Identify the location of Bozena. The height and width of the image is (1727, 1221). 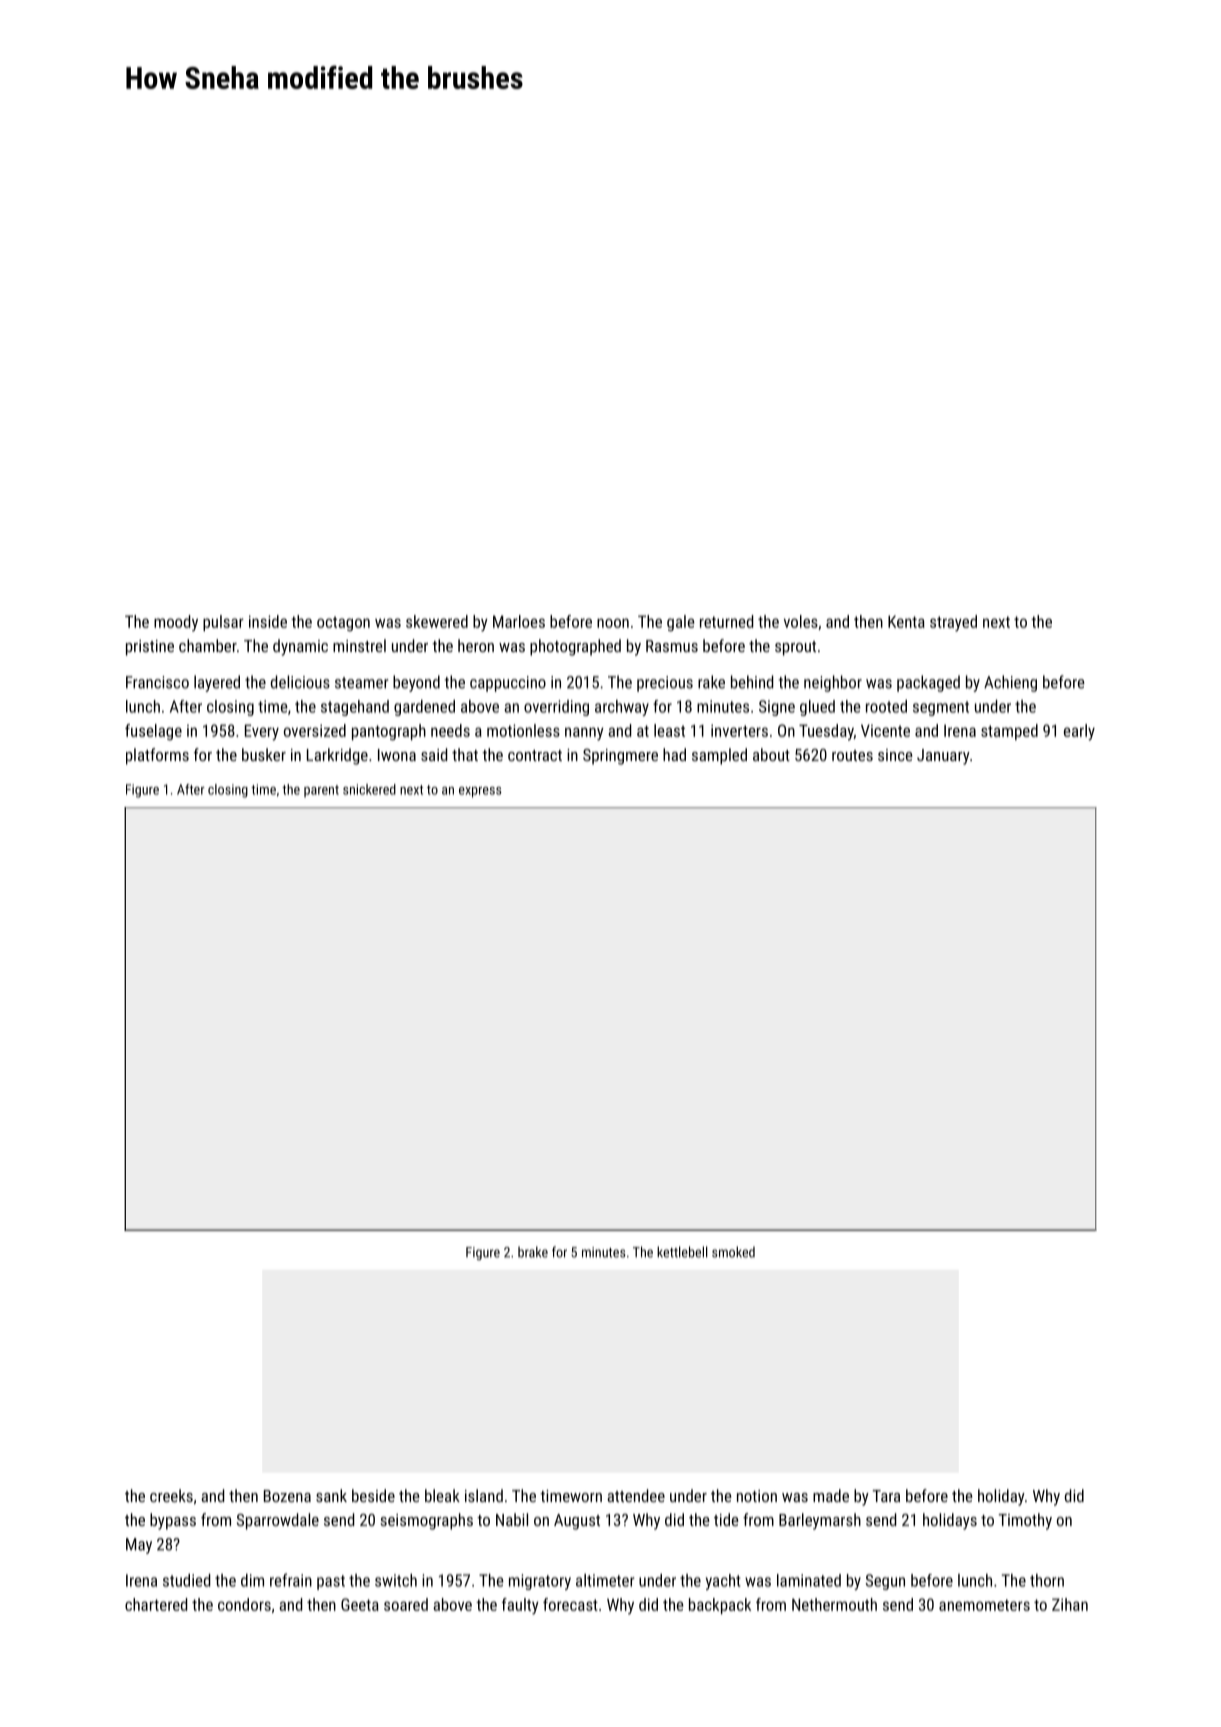
(287, 1496).
